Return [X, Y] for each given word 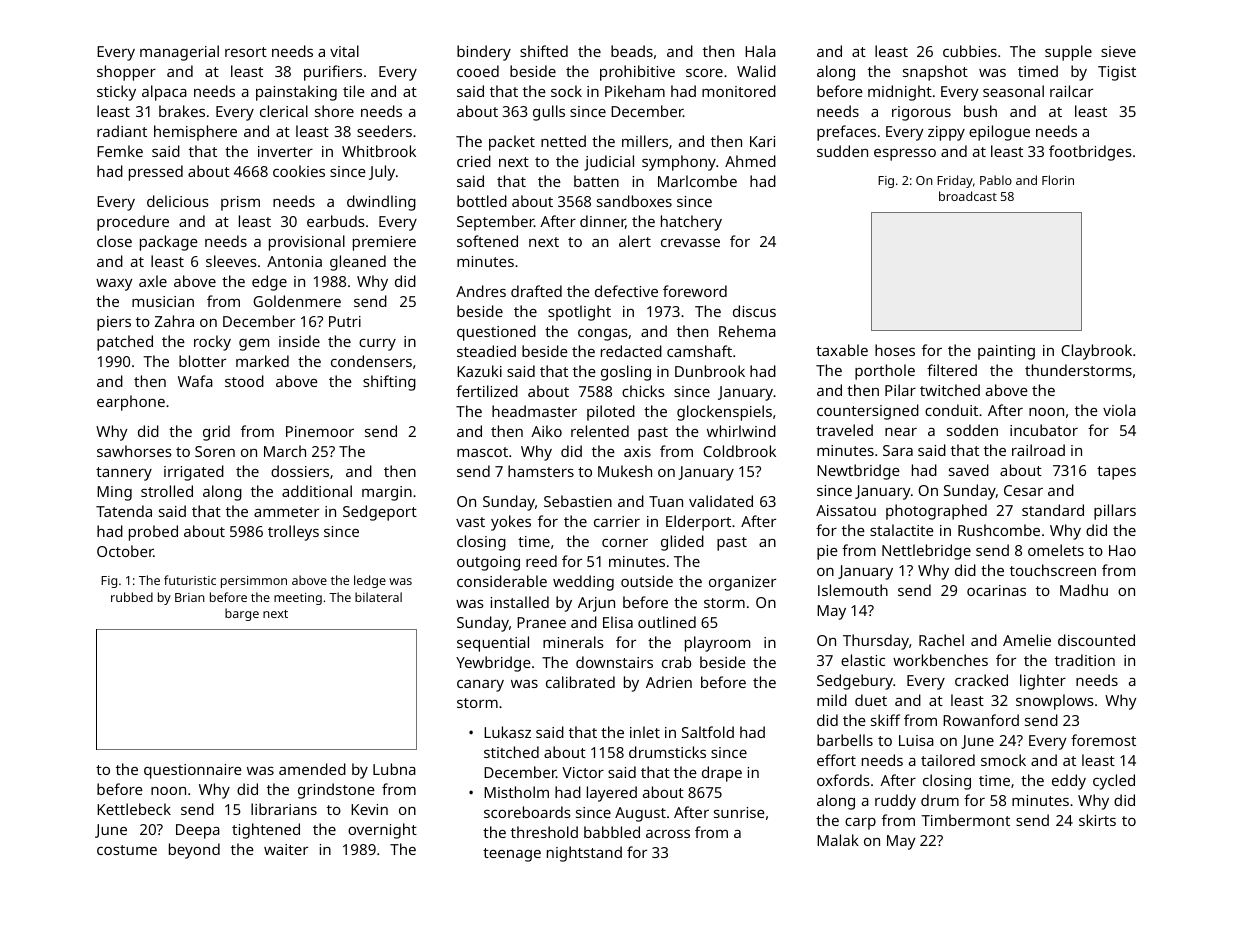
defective [626, 291]
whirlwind [741, 431]
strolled [167, 491]
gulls [549, 113]
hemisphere [195, 133]
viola [1119, 410]
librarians [284, 809]
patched [125, 343]
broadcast [968, 196]
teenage [512, 855]
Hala [760, 51]
